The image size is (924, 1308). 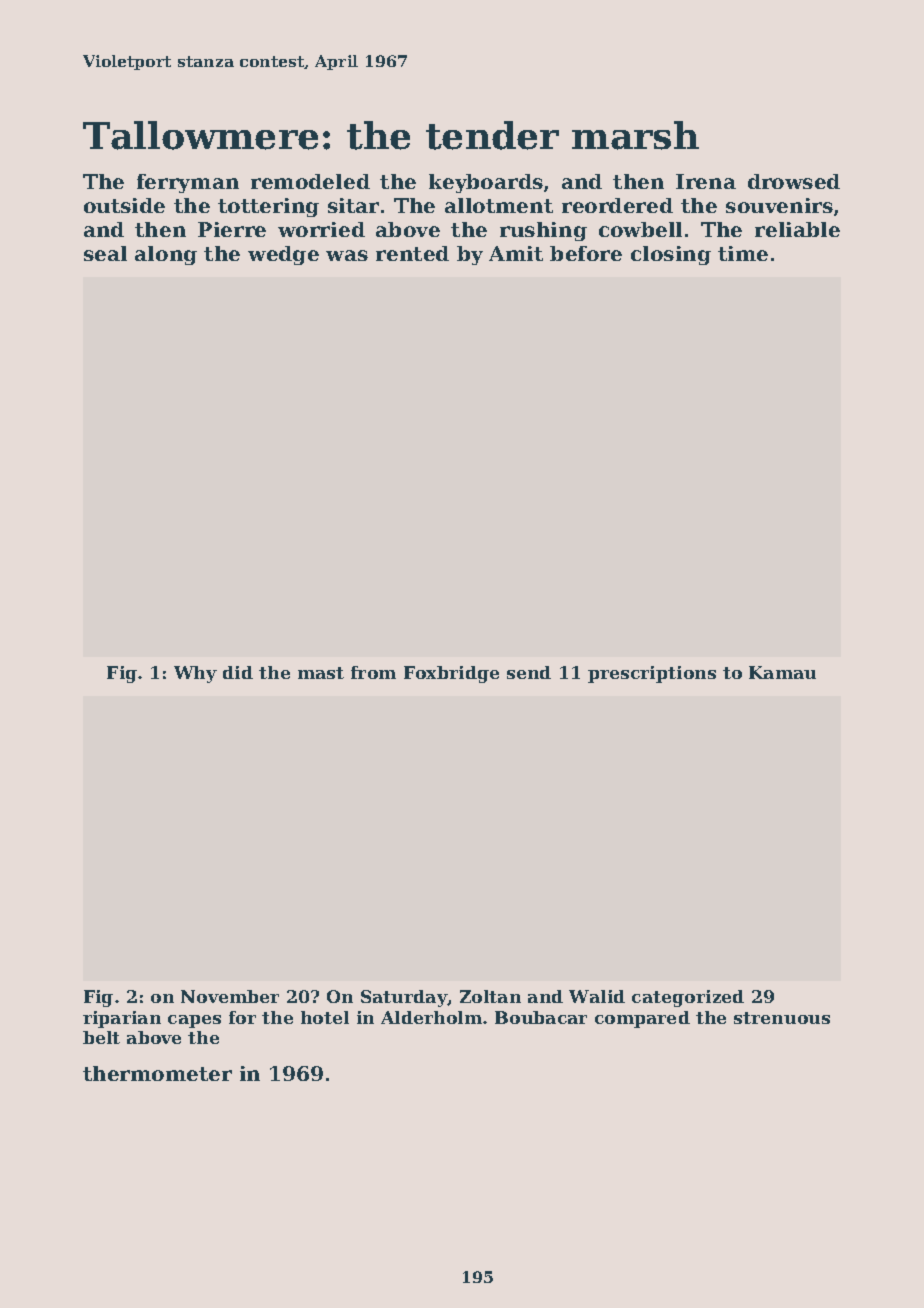 What do you see at coordinates (794, 181) in the document?
I see `drowsed` at bounding box center [794, 181].
